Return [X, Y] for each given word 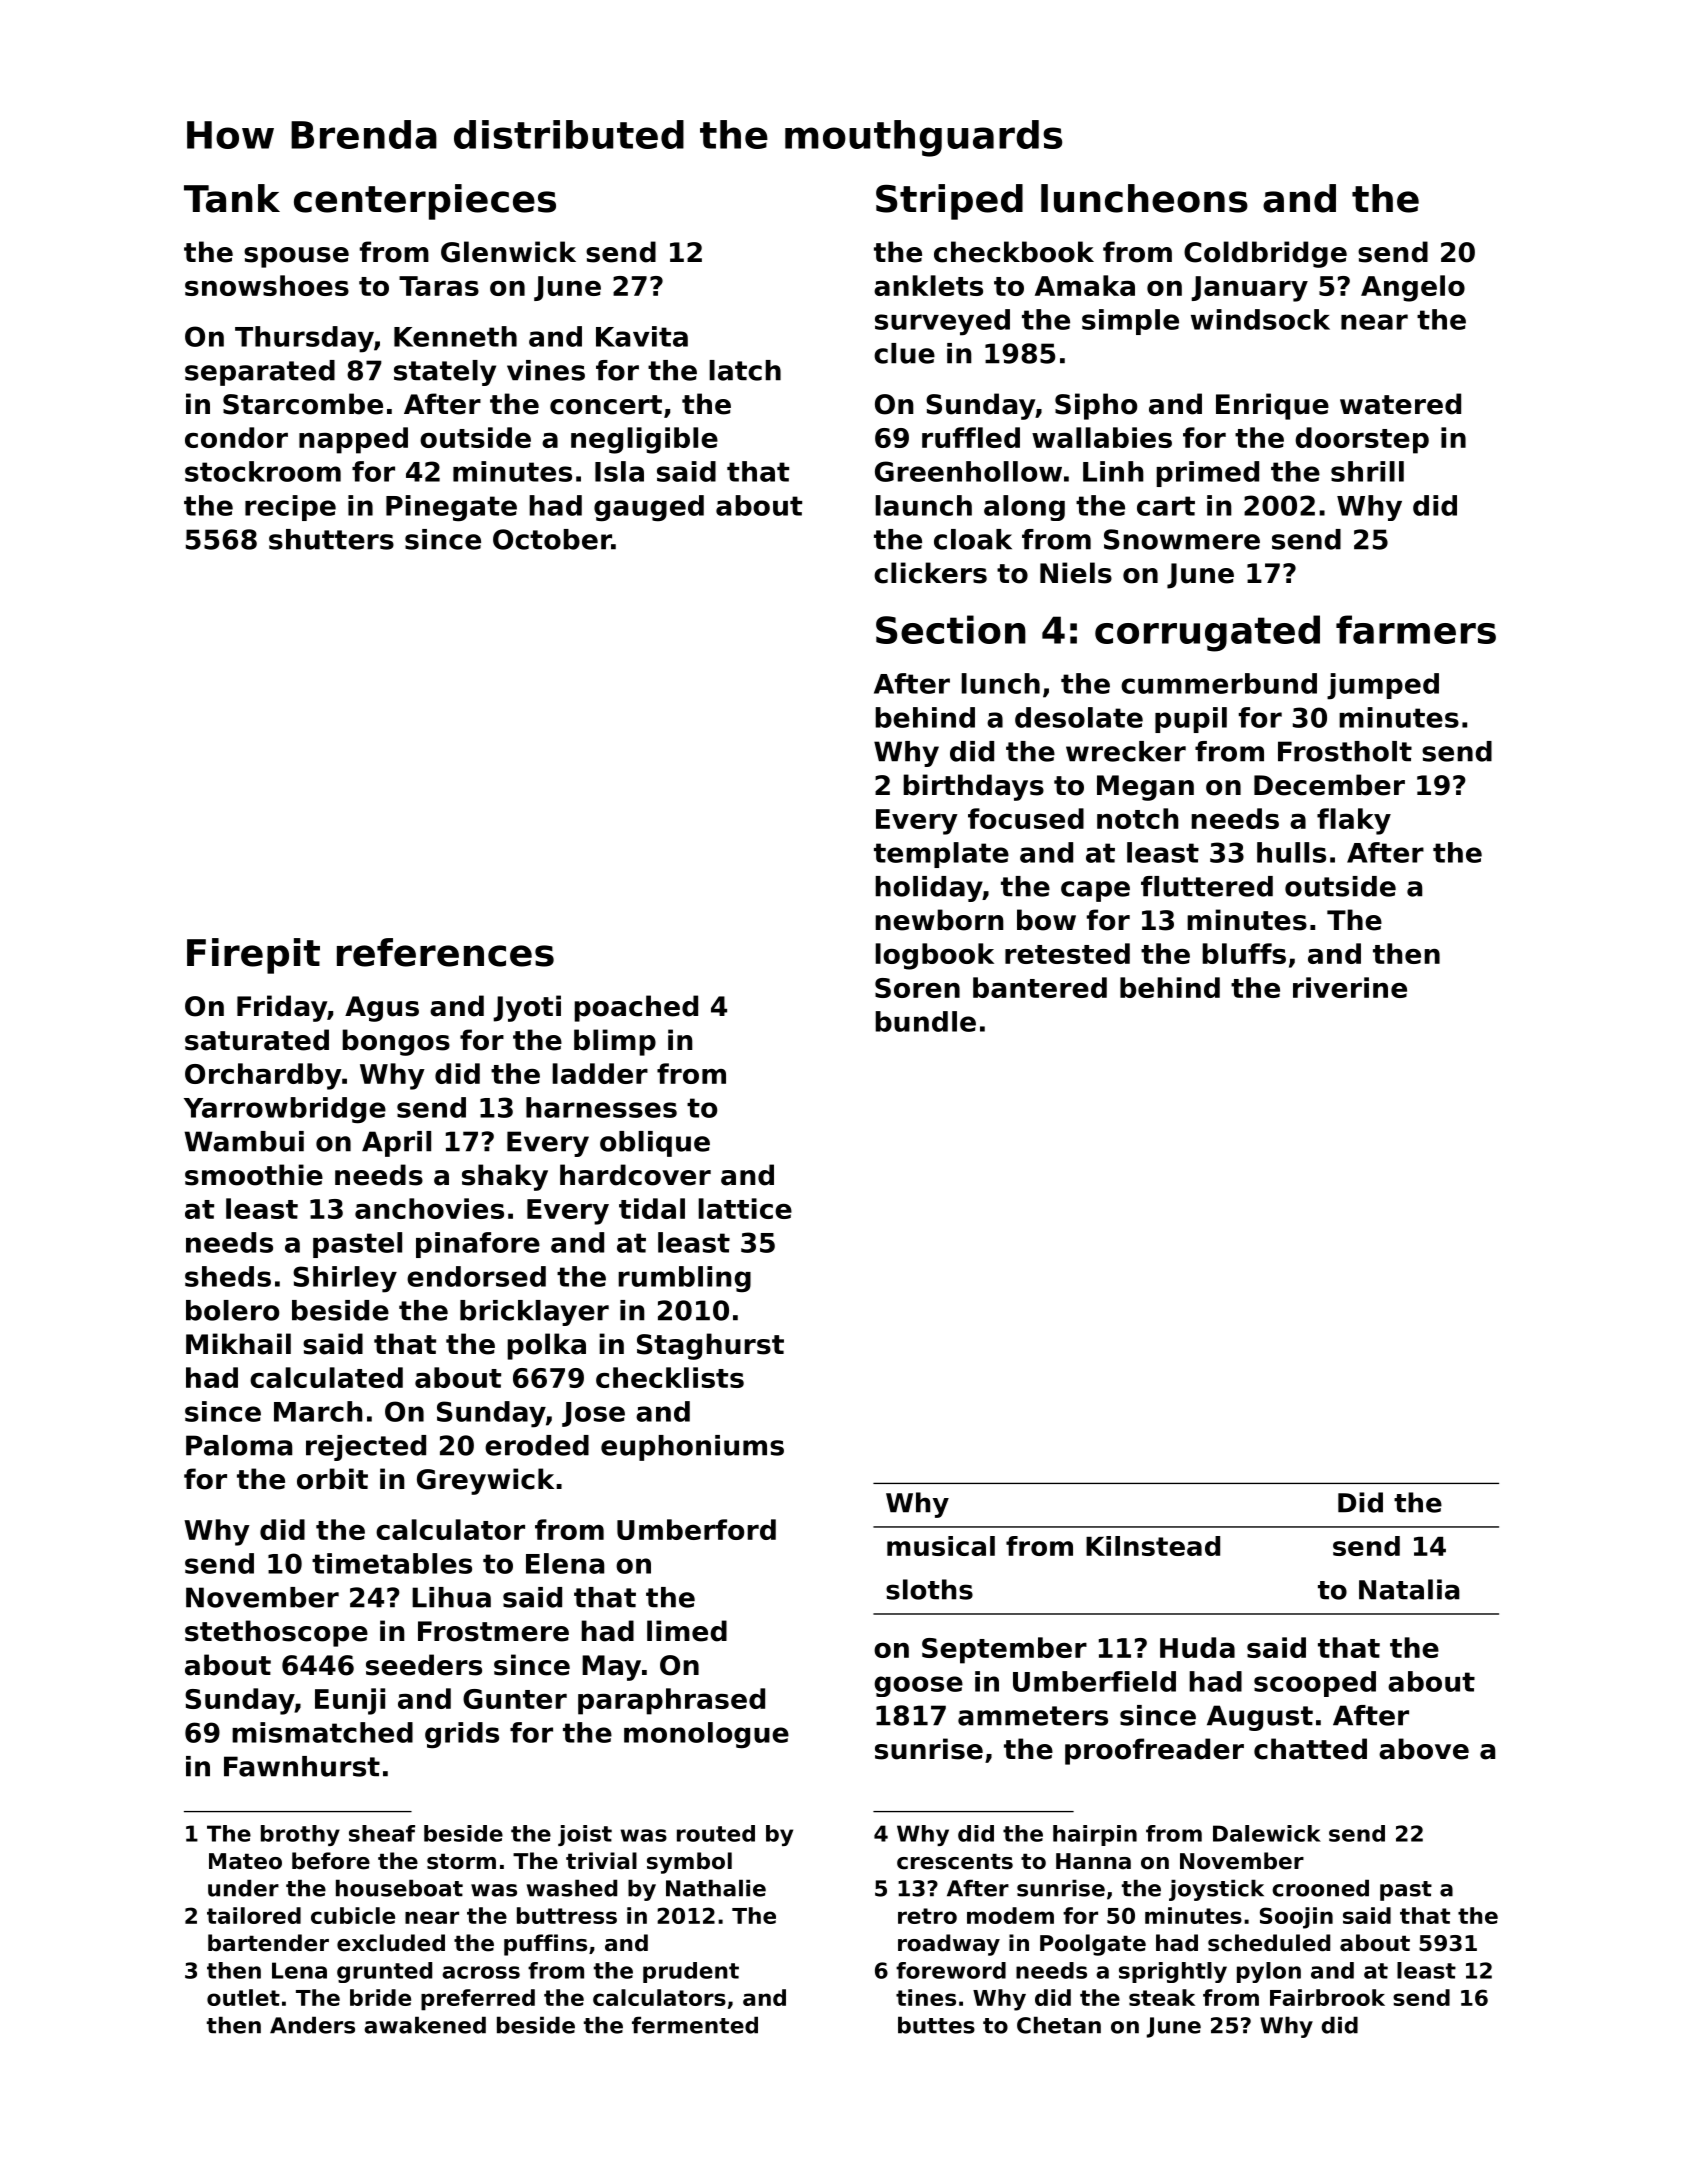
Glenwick [508, 252]
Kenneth [455, 336]
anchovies [429, 1208]
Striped [949, 202]
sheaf [382, 1833]
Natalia [1409, 1589]
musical [941, 1546]
